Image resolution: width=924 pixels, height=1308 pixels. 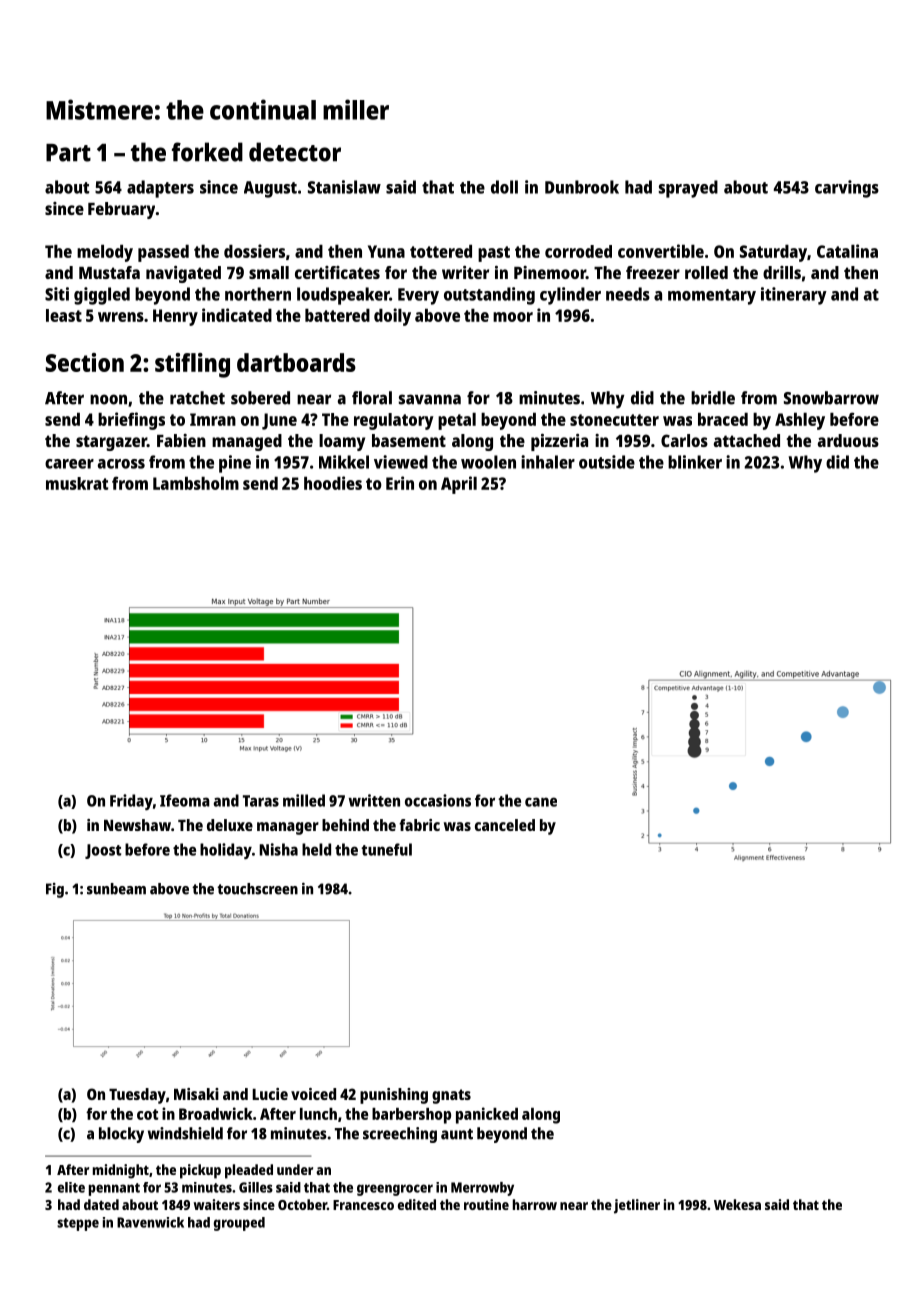 What do you see at coordinates (688, 189) in the screenshot?
I see `sprayed` at bounding box center [688, 189].
